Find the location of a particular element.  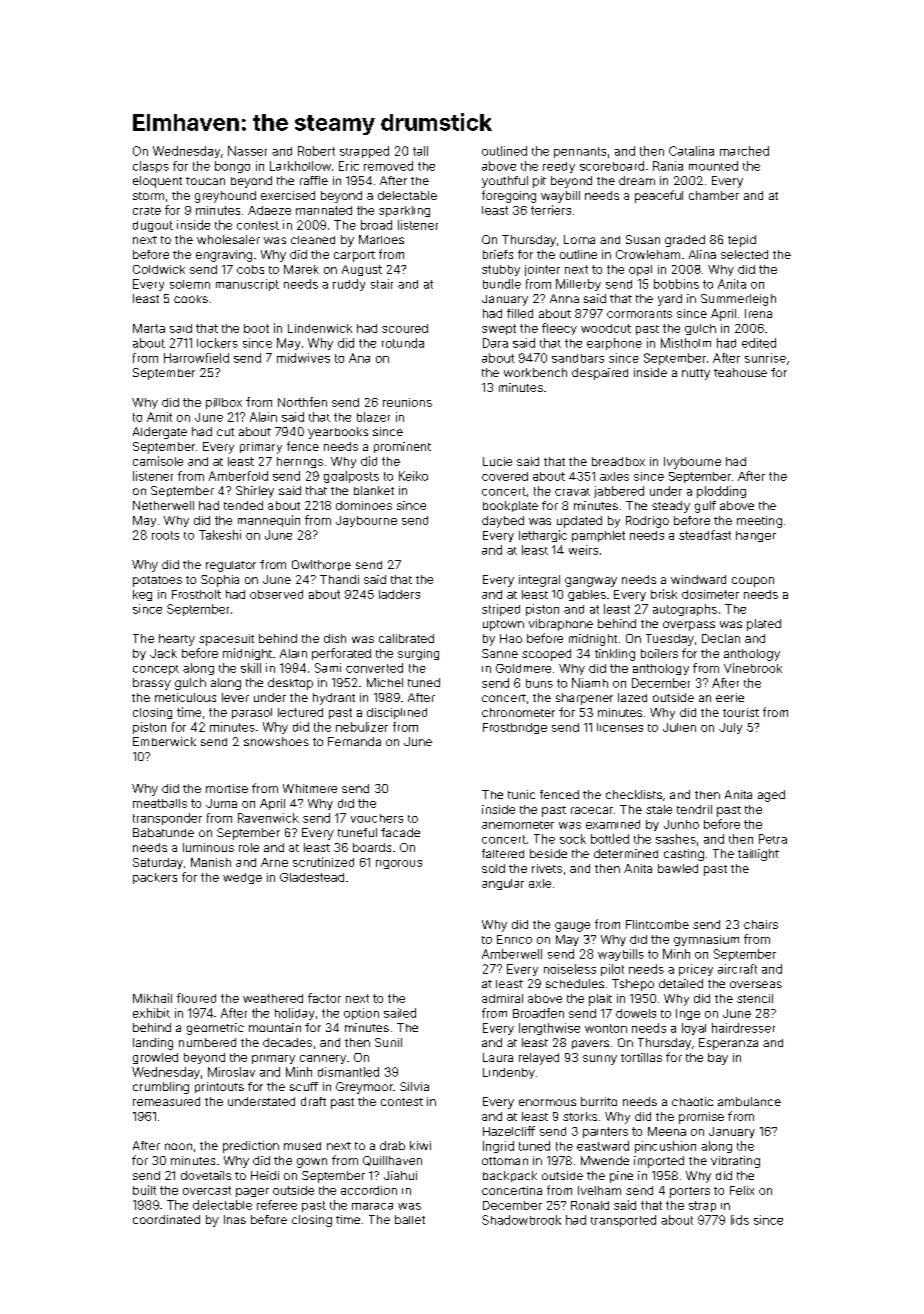

Marloes is located at coordinates (381, 239).
